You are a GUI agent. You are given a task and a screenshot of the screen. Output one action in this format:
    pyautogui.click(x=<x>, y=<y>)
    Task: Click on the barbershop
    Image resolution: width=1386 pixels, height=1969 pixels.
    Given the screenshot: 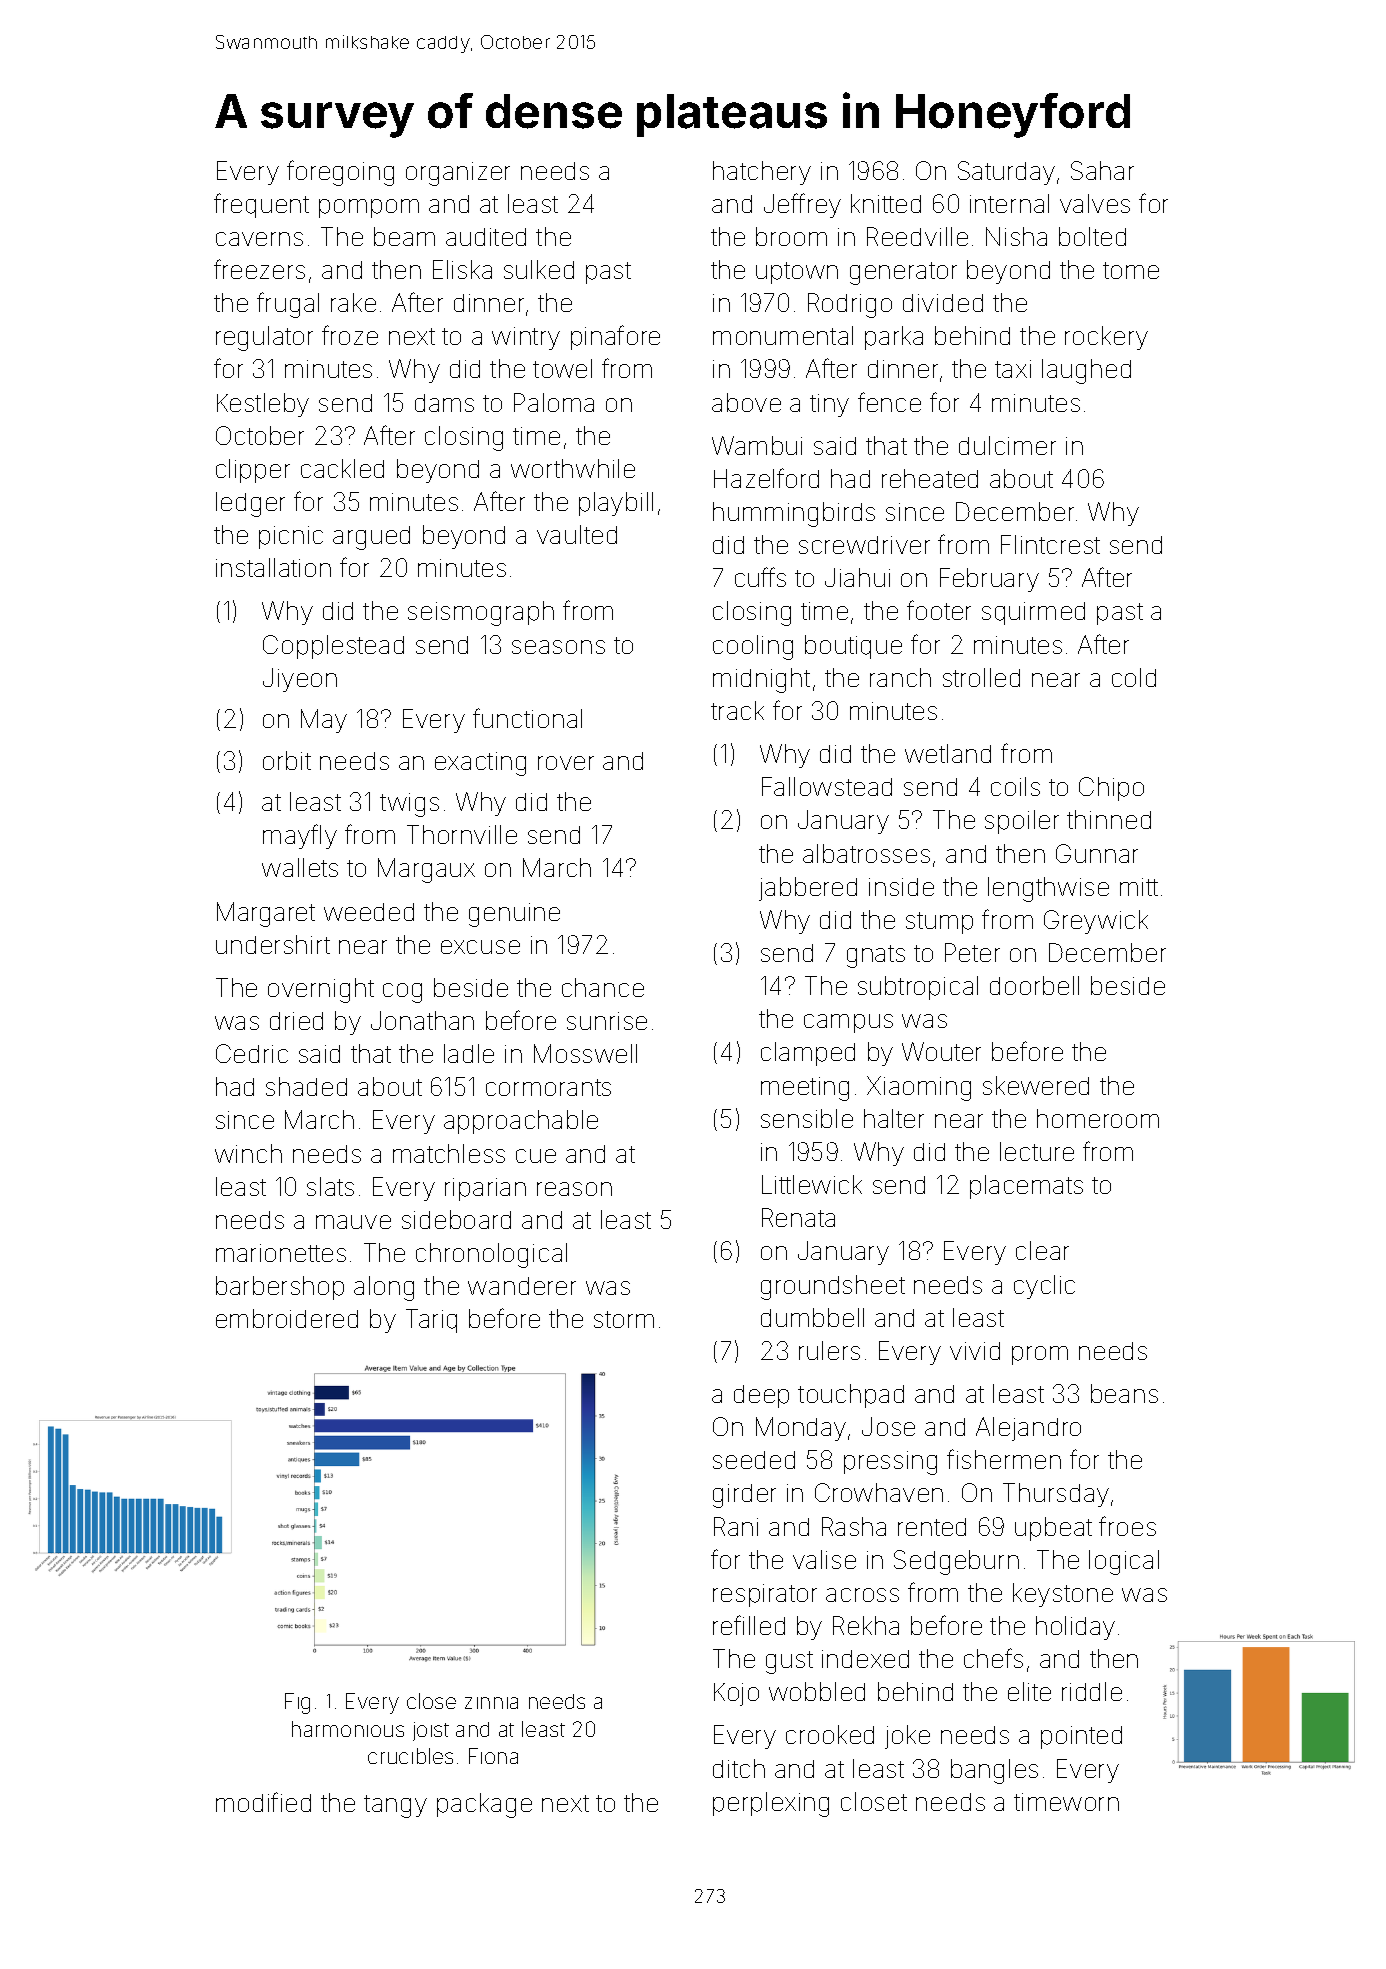 What is the action you would take?
    pyautogui.click(x=280, y=1288)
